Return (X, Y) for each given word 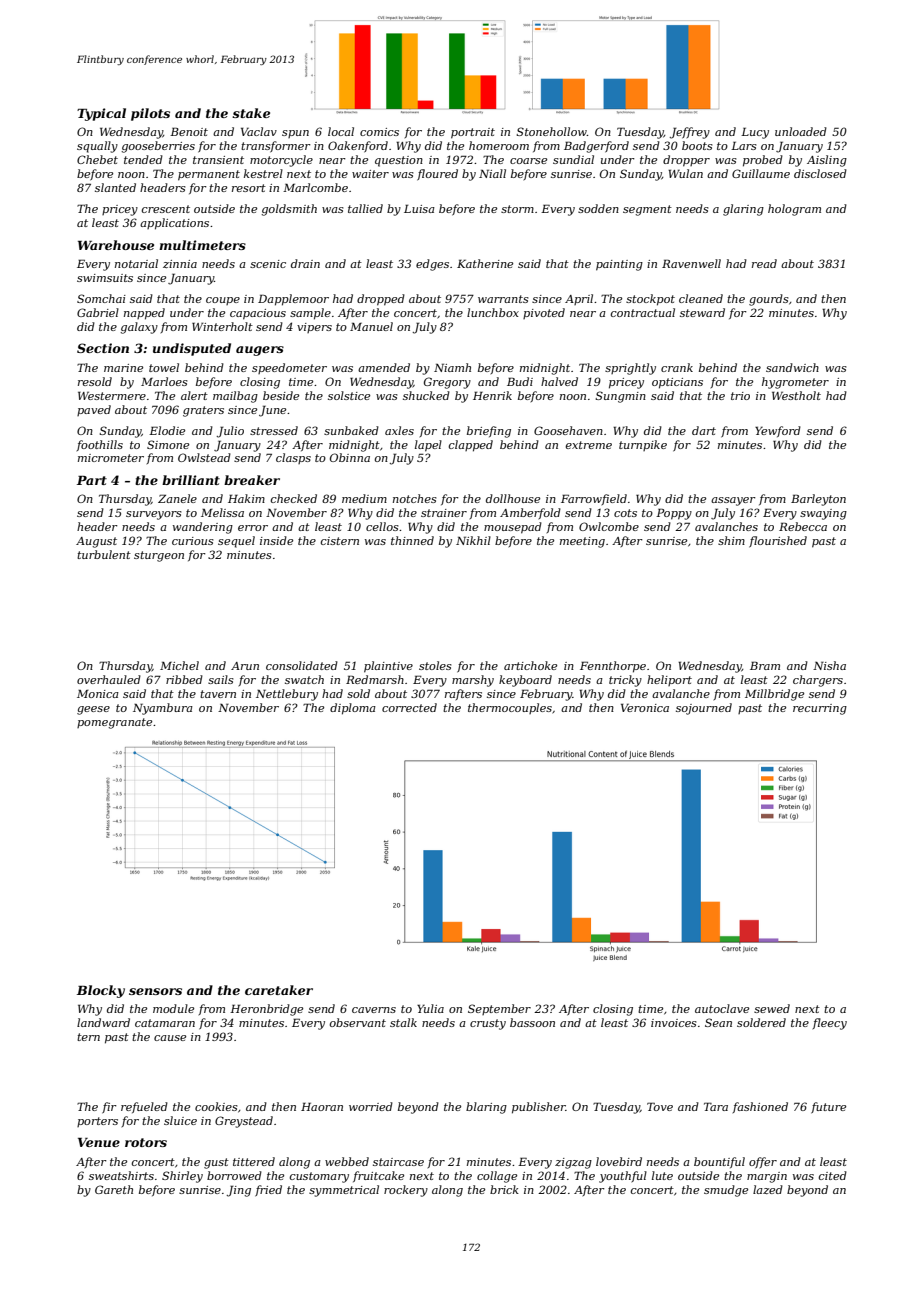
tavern (218, 694)
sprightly (630, 369)
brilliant (191, 480)
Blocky (101, 991)
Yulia (430, 1008)
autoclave (722, 1008)
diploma (353, 709)
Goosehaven (568, 430)
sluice (180, 1120)
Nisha (829, 665)
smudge (726, 1191)
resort (249, 188)
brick (504, 1189)
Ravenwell (691, 263)
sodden (598, 208)
